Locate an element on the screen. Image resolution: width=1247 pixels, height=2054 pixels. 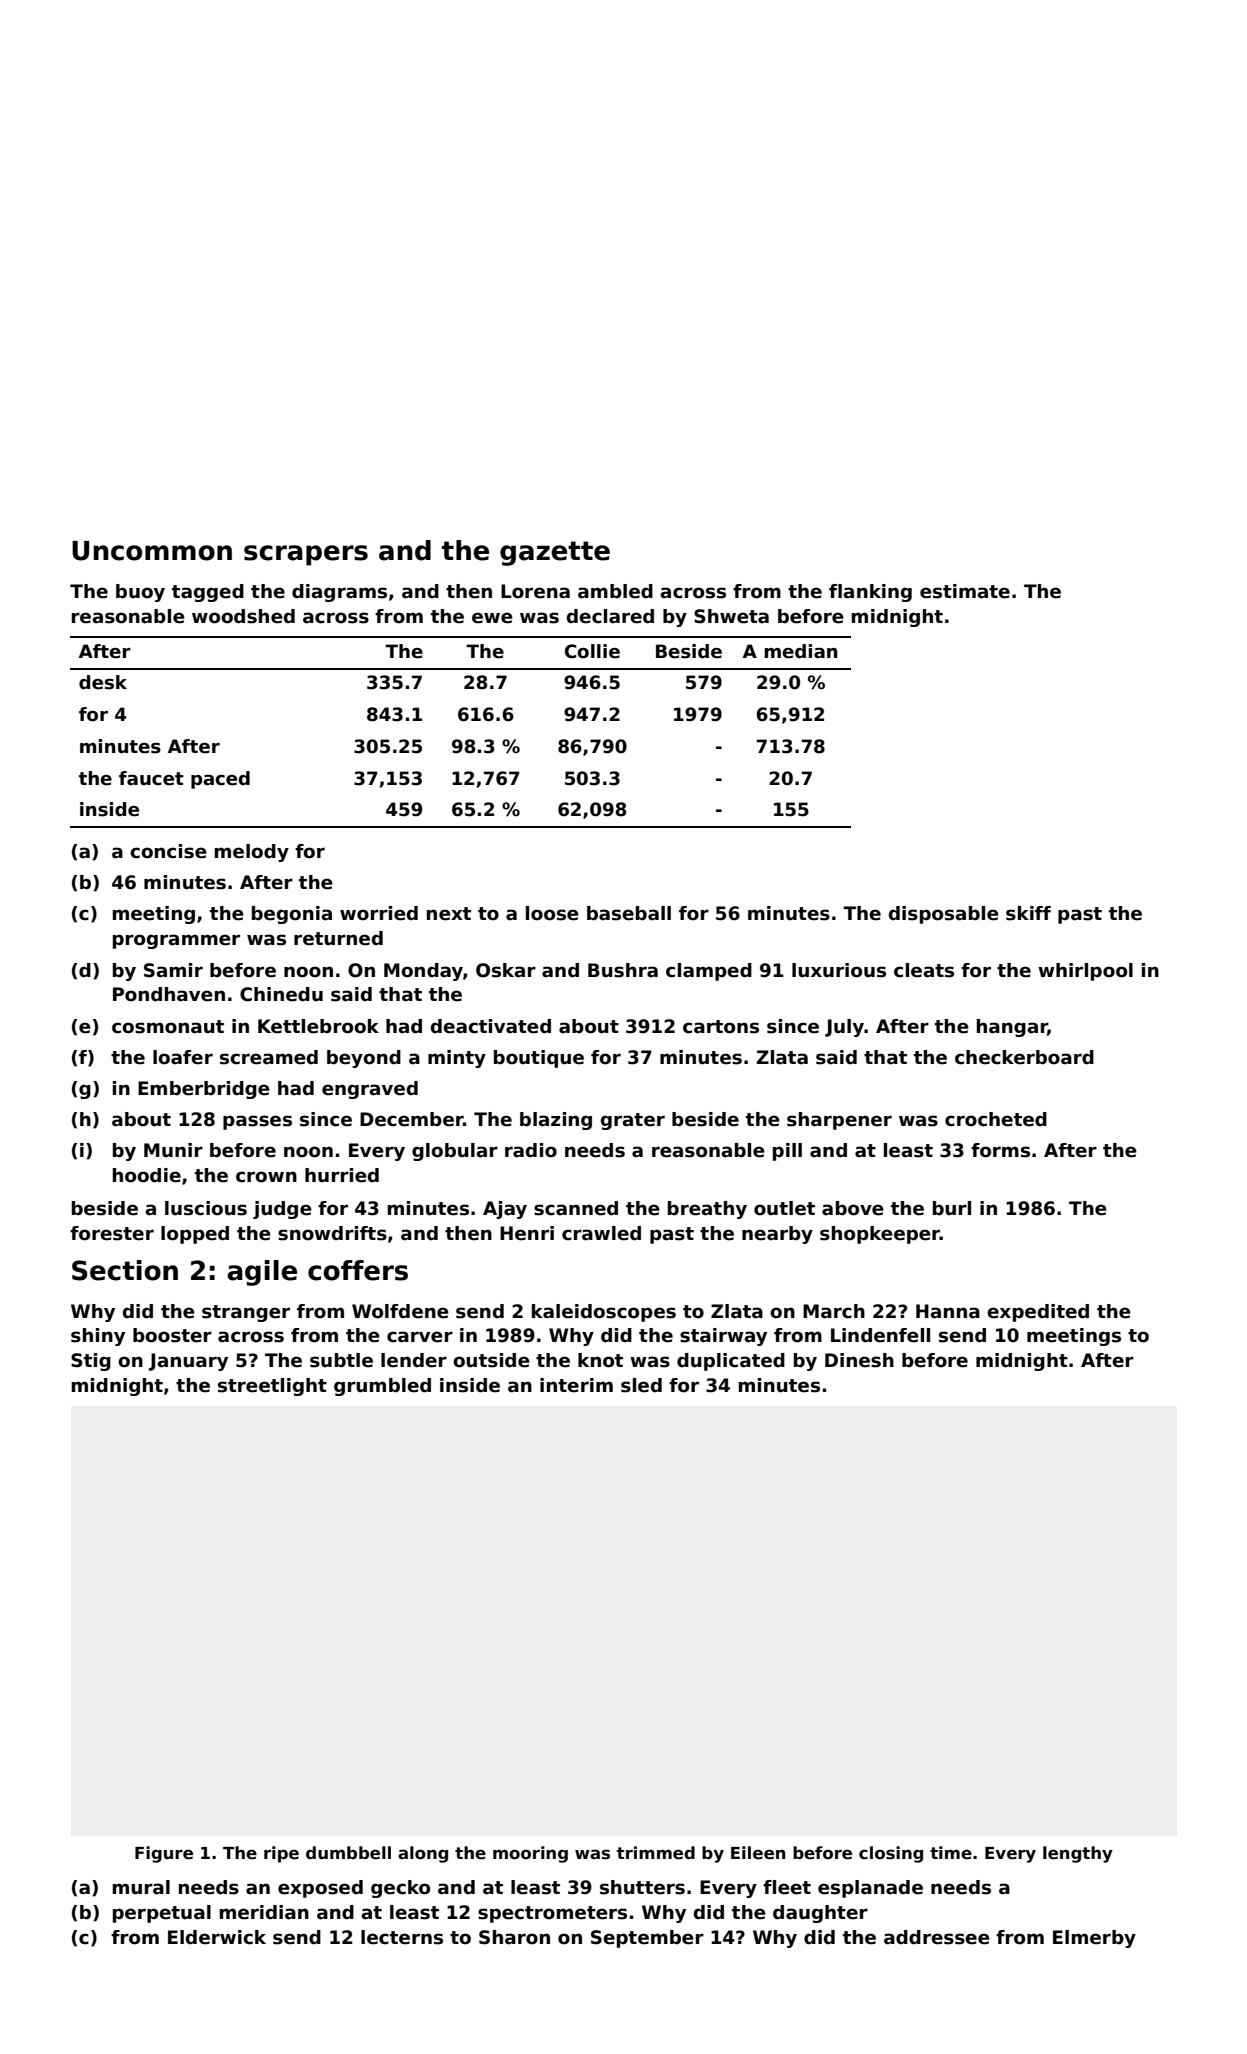
interim is located at coordinates (576, 1385).
